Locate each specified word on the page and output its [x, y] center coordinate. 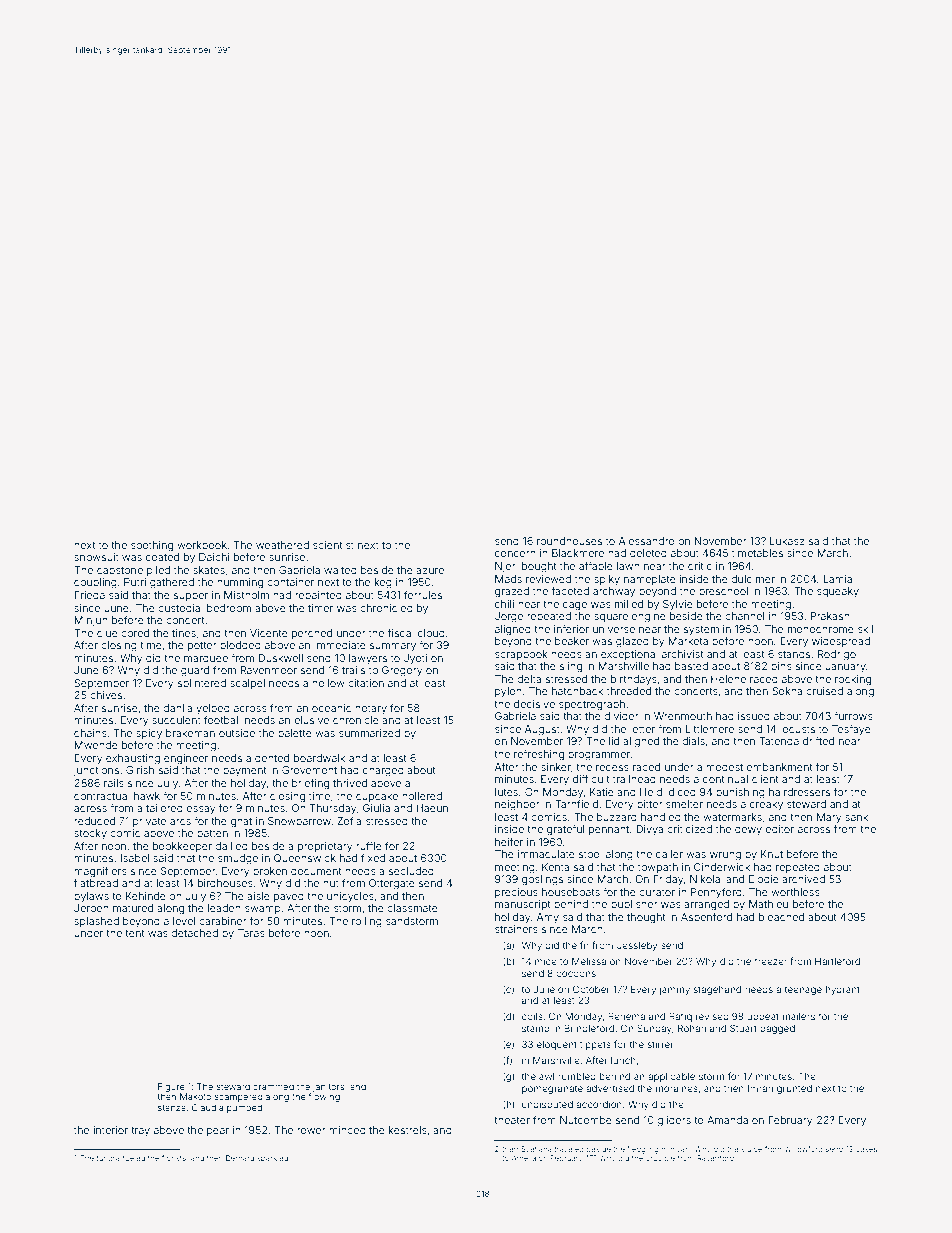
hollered [422, 796]
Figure [171, 1087]
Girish [140, 770]
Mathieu [768, 904]
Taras [251, 933]
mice [546, 961]
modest [724, 767]
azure [430, 571]
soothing [152, 546]
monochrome [821, 629]
